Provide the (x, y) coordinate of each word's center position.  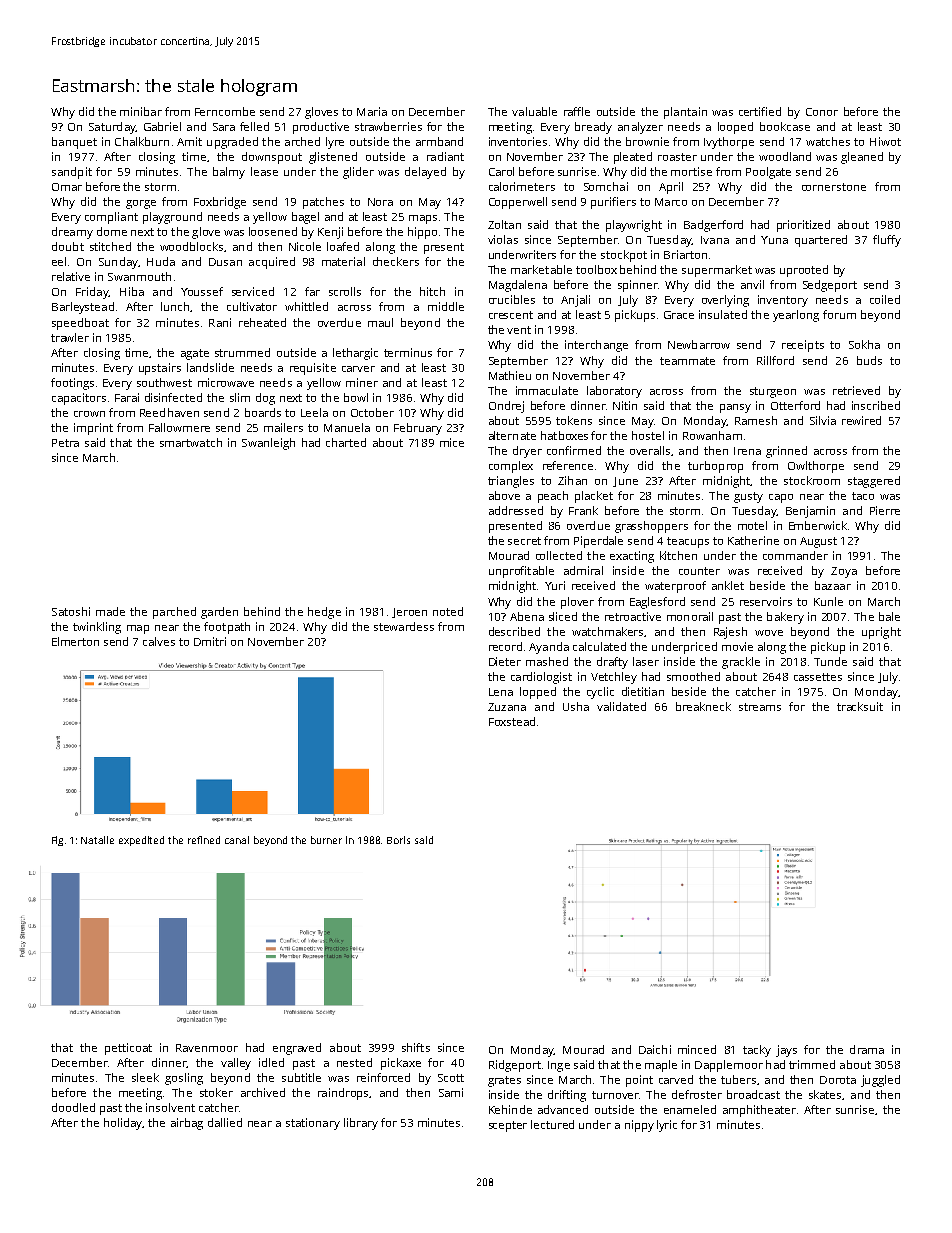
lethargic (355, 354)
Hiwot (885, 141)
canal (237, 840)
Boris (398, 840)
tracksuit (860, 706)
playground (172, 218)
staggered (874, 482)
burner (326, 840)
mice (452, 442)
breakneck (703, 706)
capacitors (79, 399)
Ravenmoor (207, 1048)
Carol (501, 171)
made (110, 611)
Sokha (864, 344)
